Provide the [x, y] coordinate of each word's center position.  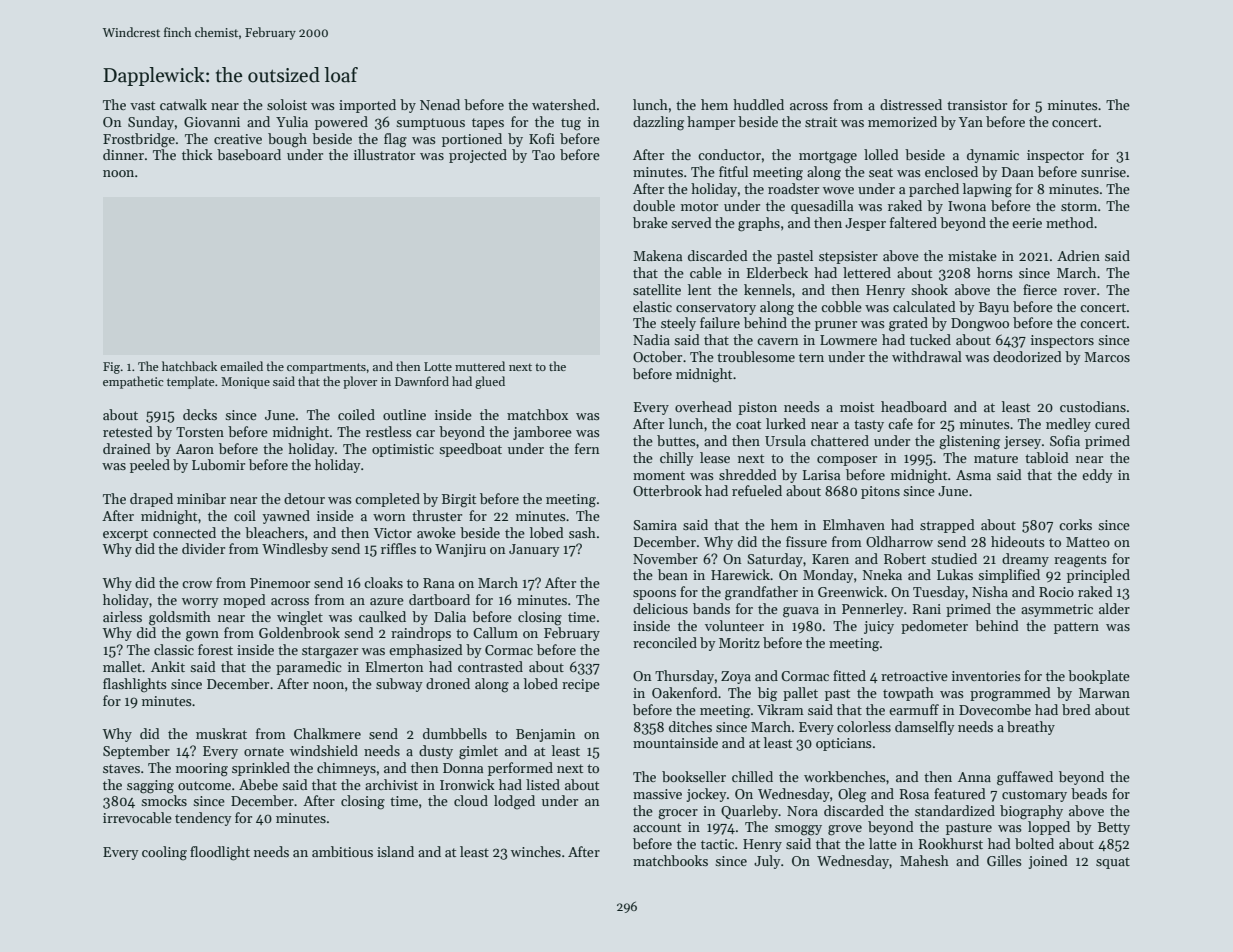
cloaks [383, 582]
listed [543, 784]
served [691, 222]
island [395, 851]
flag [395, 140]
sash [582, 532]
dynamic [993, 156]
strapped [947, 526]
